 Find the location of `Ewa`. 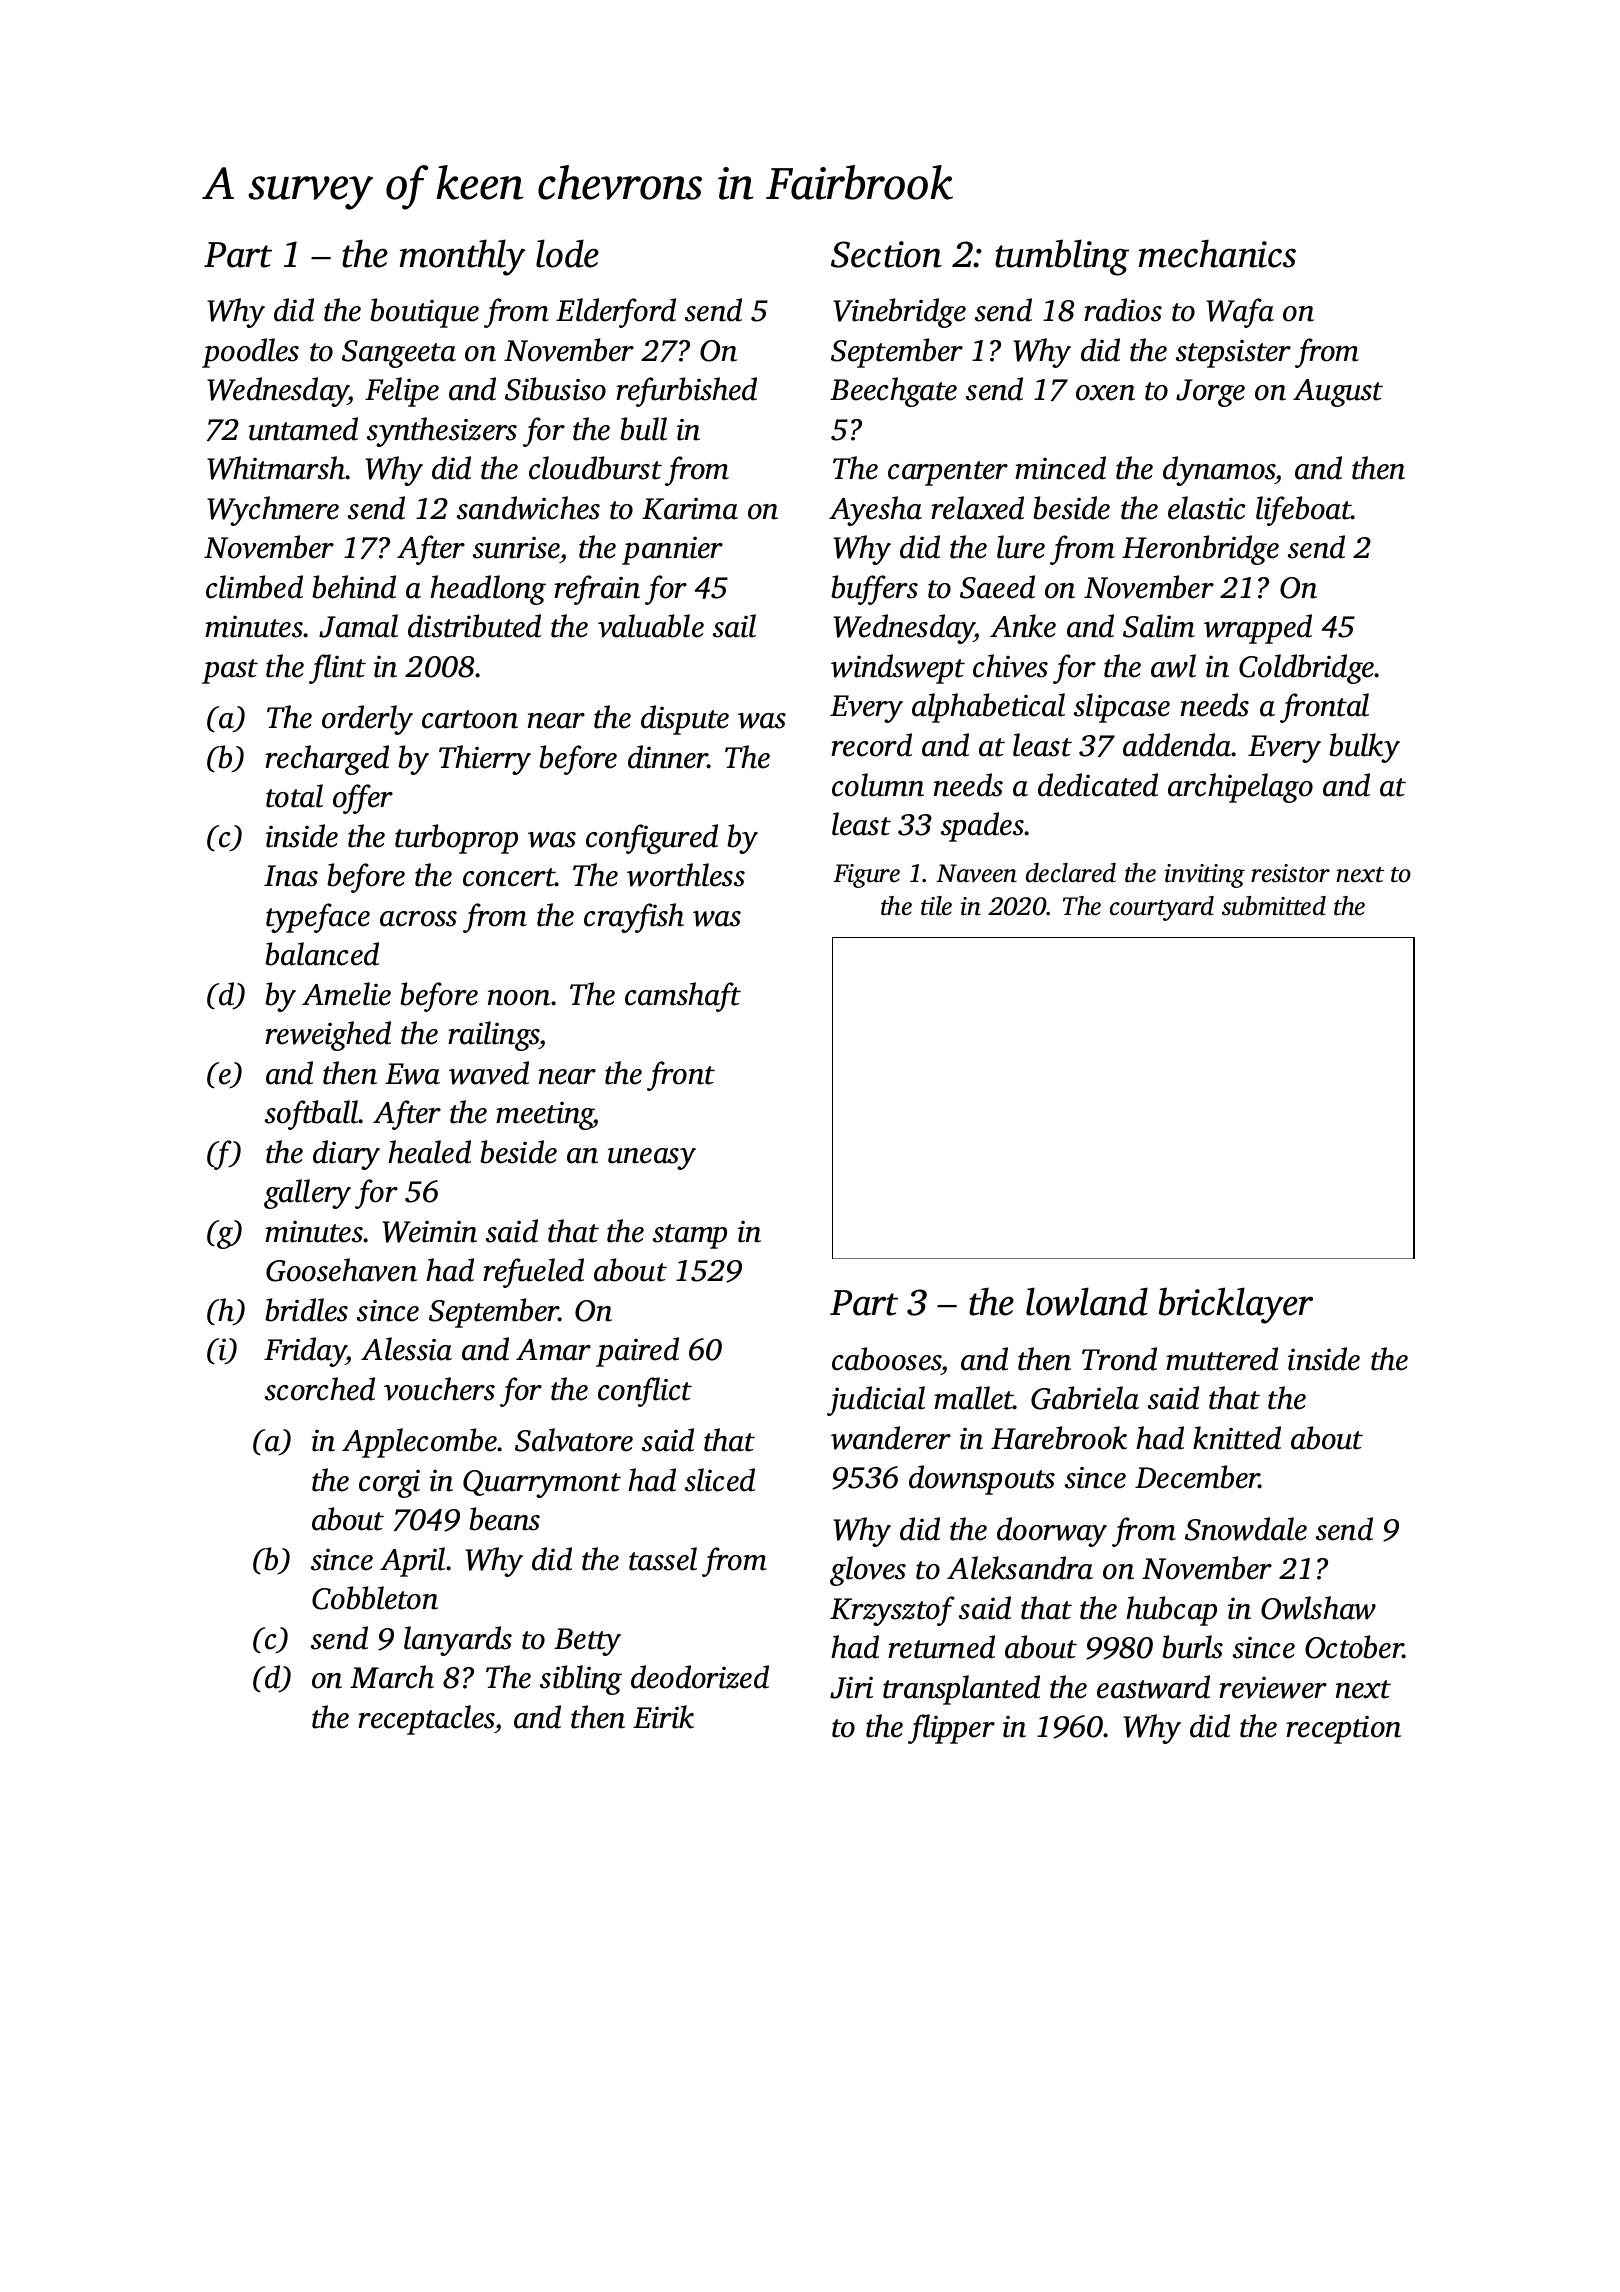

Ewa is located at coordinates (412, 1074).
